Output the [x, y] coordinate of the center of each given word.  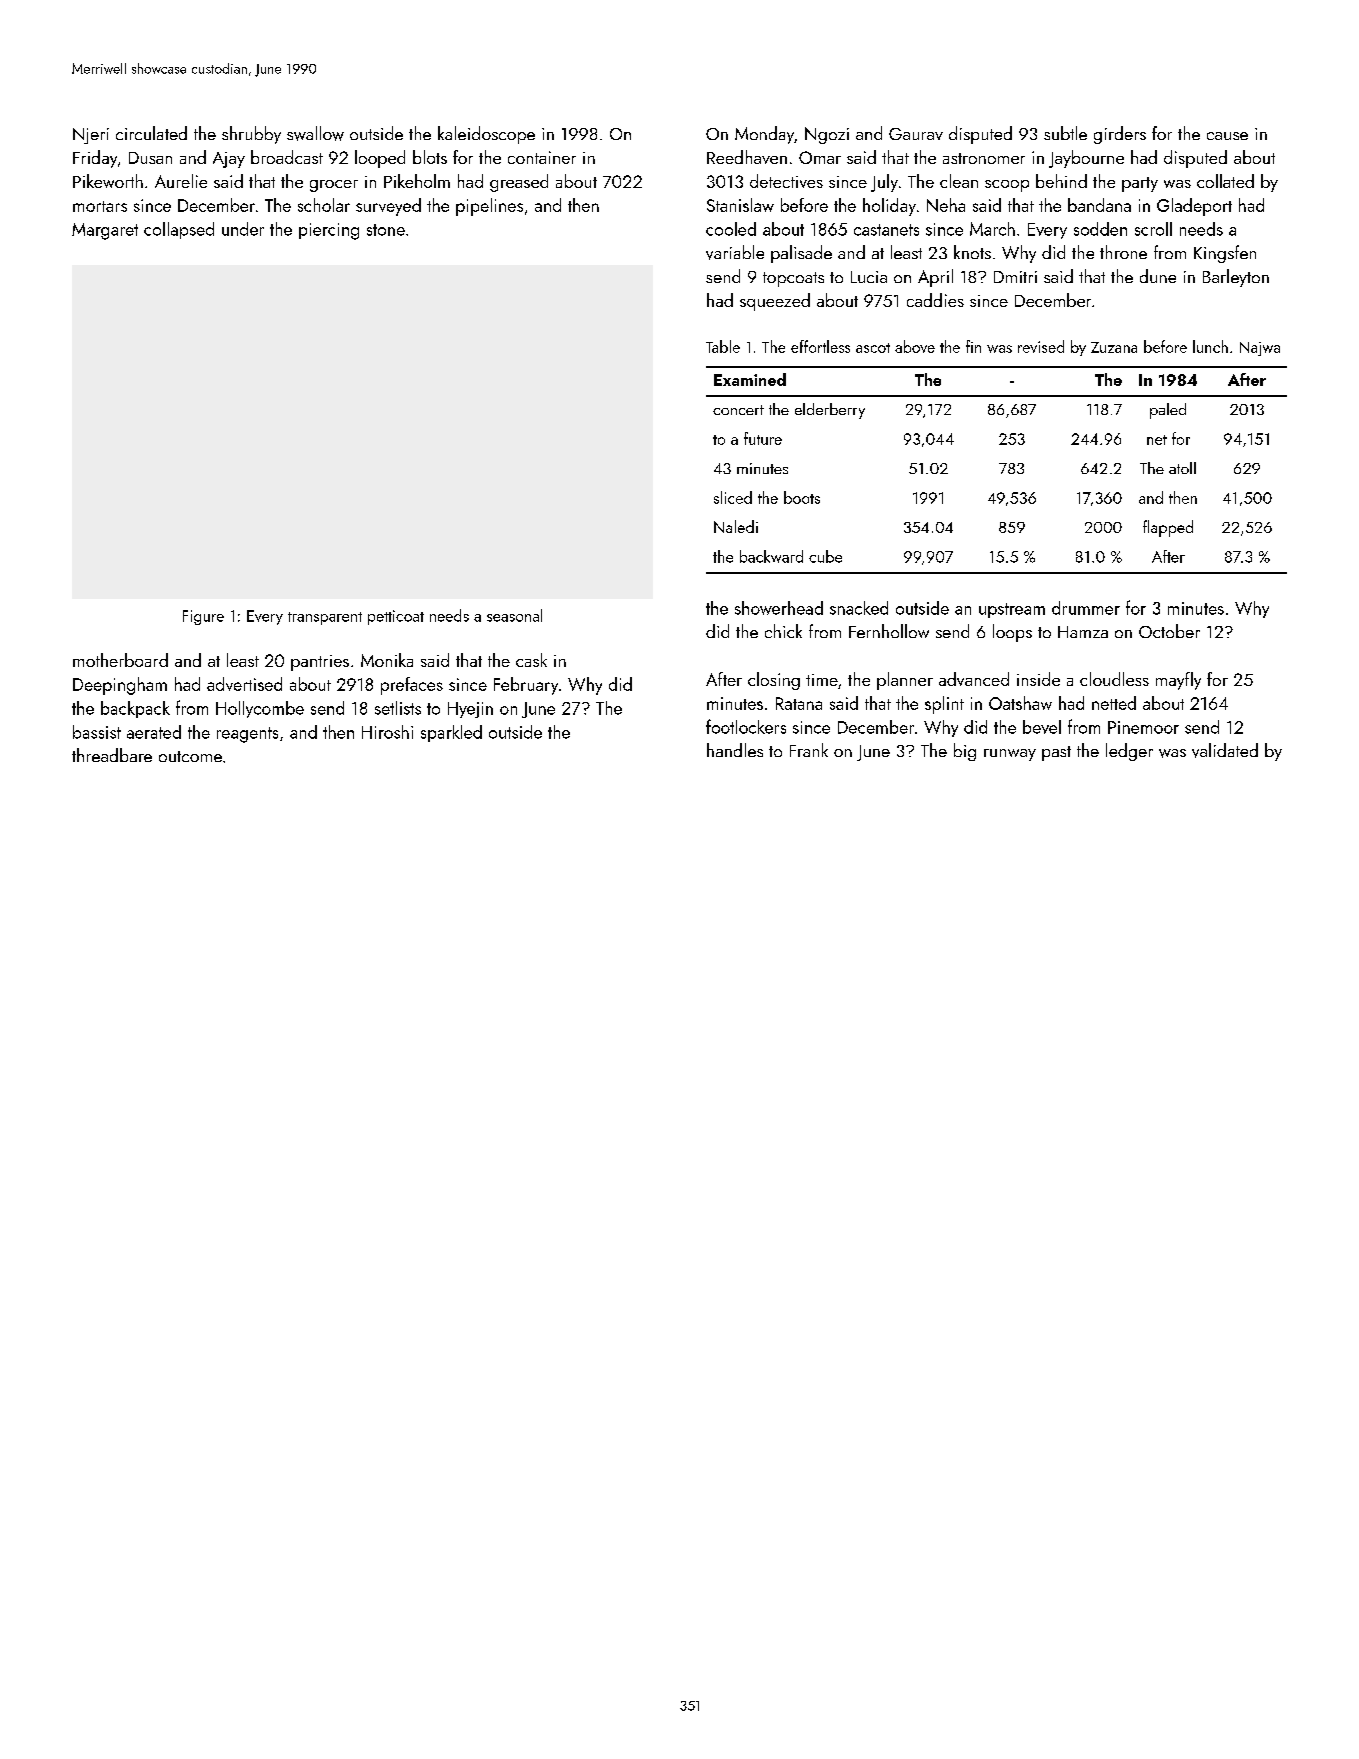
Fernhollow [889, 631]
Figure [203, 617]
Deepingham [120, 686]
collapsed [179, 230]
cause [1227, 136]
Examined [750, 379]
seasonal [514, 615]
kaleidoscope [486, 135]
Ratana [799, 703]
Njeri [91, 136]
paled [1168, 411]
